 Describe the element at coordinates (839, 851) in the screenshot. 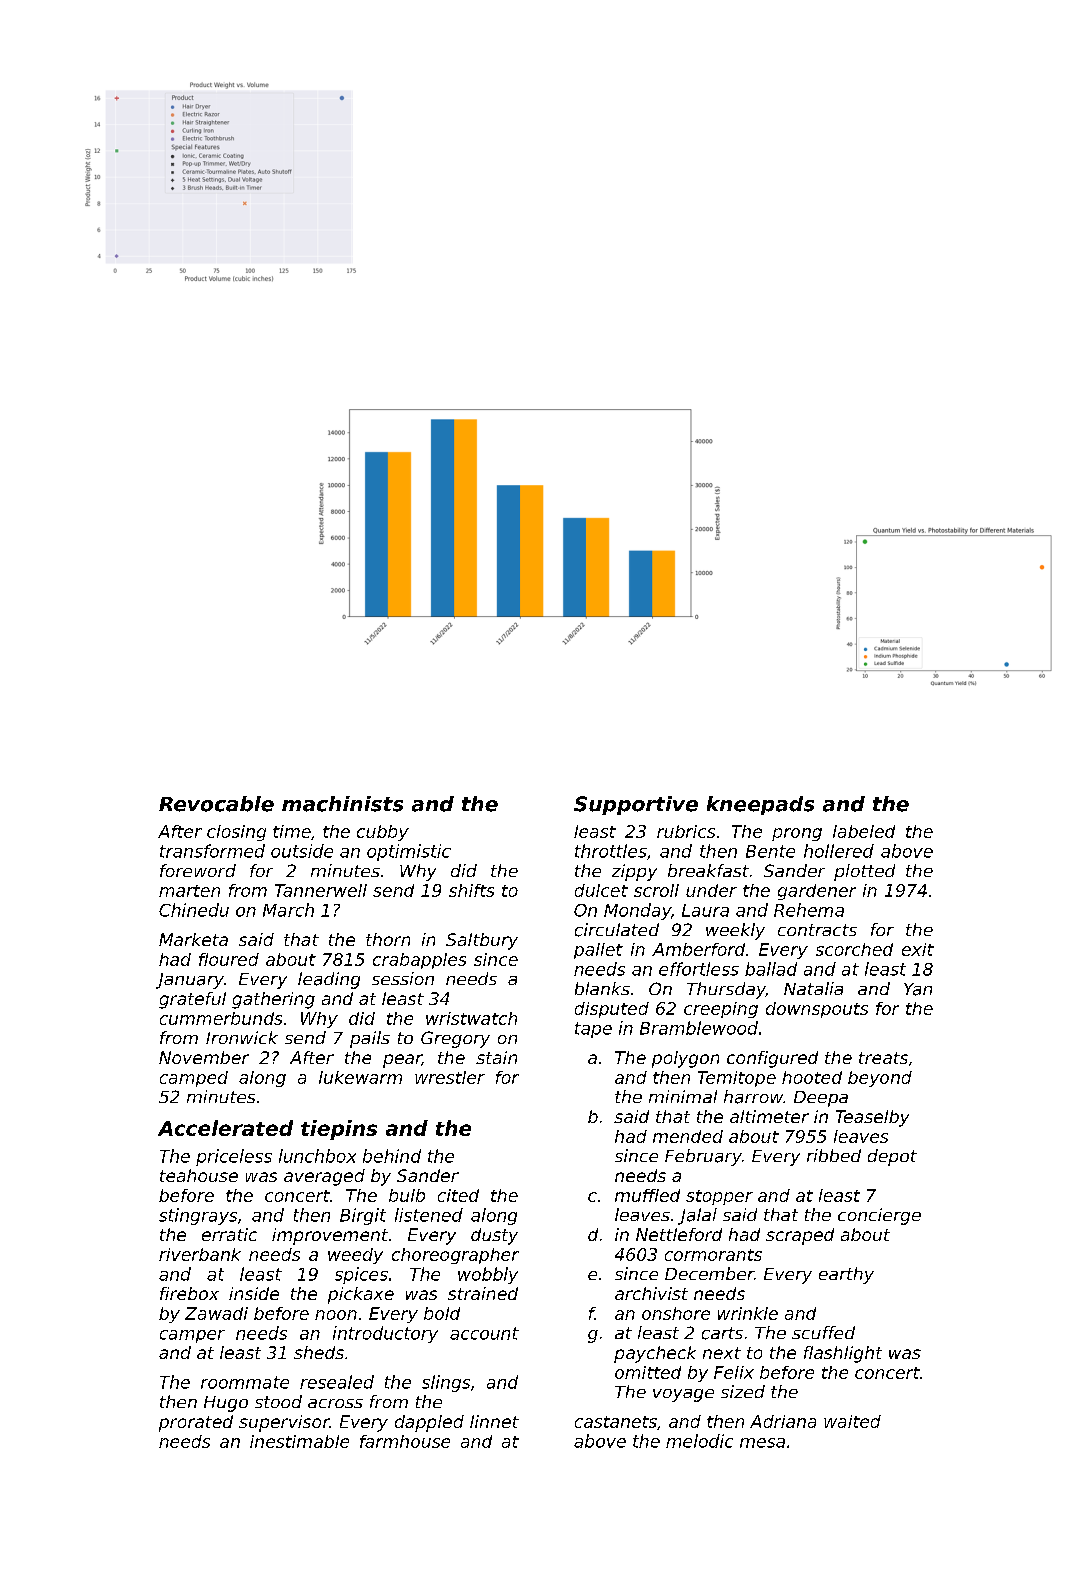

I see `hollered` at that location.
